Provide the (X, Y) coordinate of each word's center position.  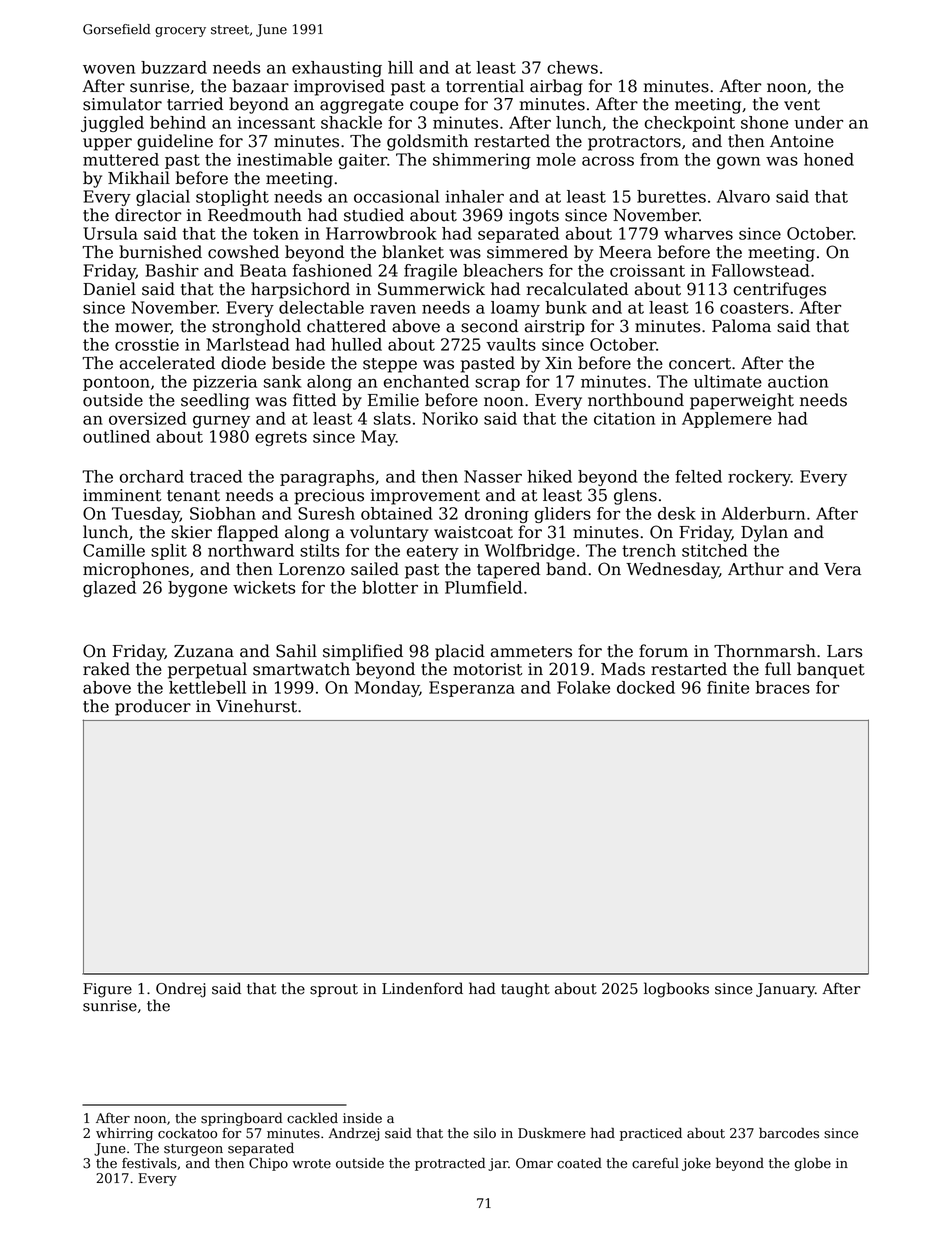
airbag (556, 87)
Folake (583, 687)
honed (829, 159)
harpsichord (300, 290)
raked (106, 669)
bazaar (260, 86)
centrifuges (780, 290)
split (169, 552)
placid (460, 652)
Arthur (756, 569)
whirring (124, 1134)
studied (374, 215)
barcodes (789, 1133)
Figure (107, 990)
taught (525, 990)
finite (728, 687)
